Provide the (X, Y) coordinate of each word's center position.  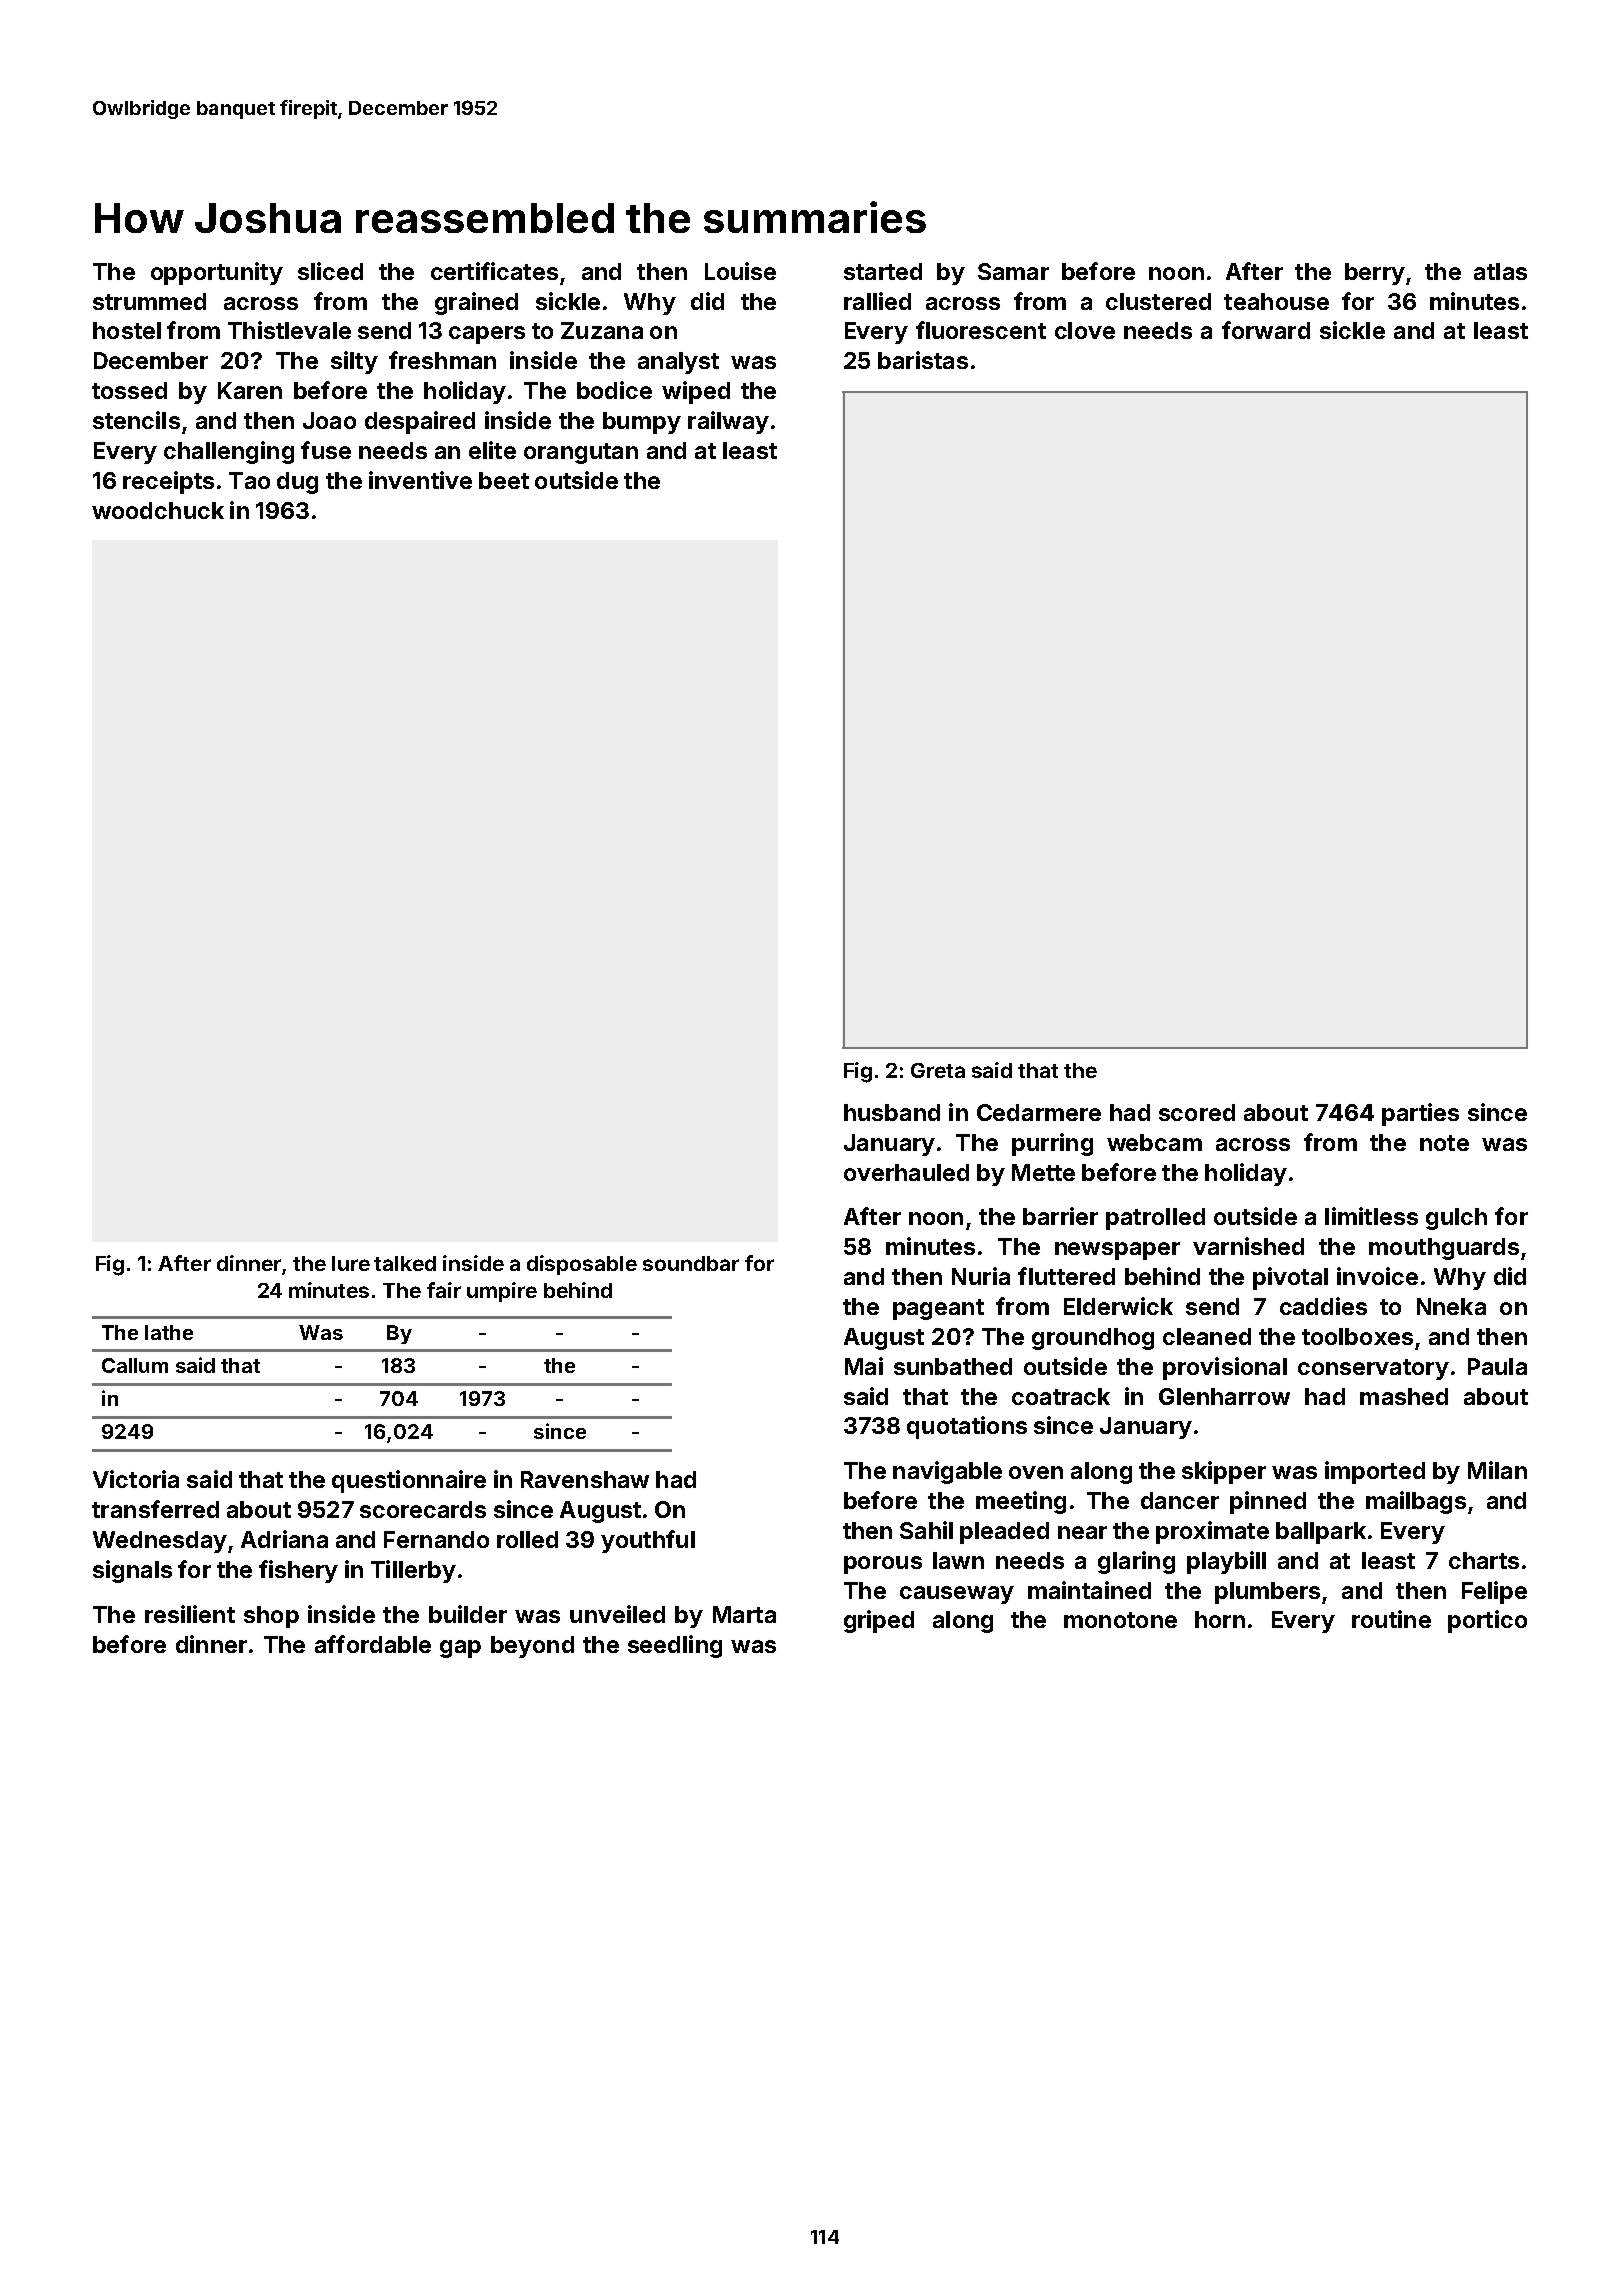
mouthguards (1444, 1249)
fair (444, 1290)
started (883, 271)
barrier (1060, 1216)
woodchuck (158, 510)
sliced (330, 271)
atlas (1500, 271)
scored (1197, 1112)
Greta (938, 1070)
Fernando (436, 1539)
